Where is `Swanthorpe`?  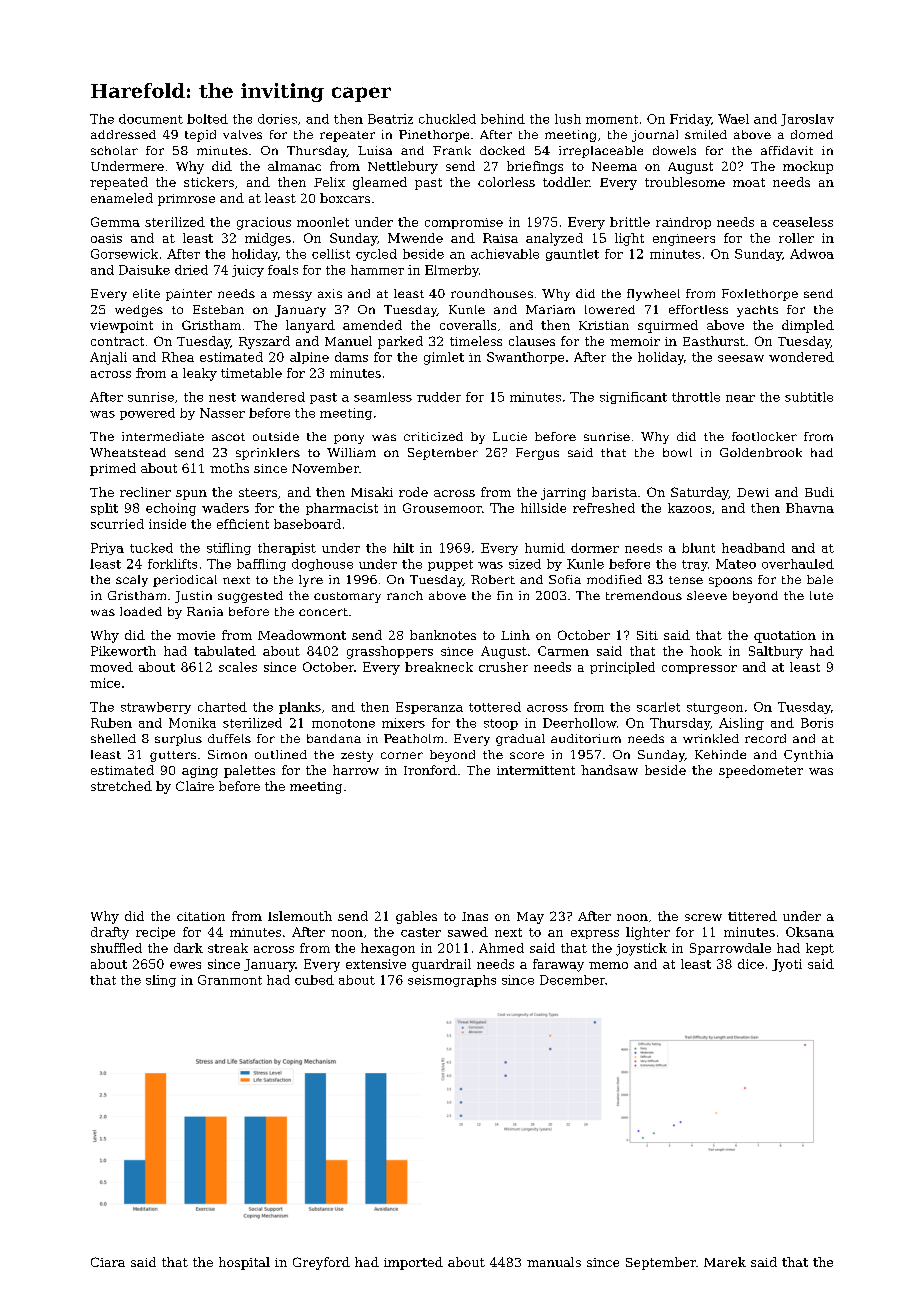 Swanthorpe is located at coordinates (525, 358).
